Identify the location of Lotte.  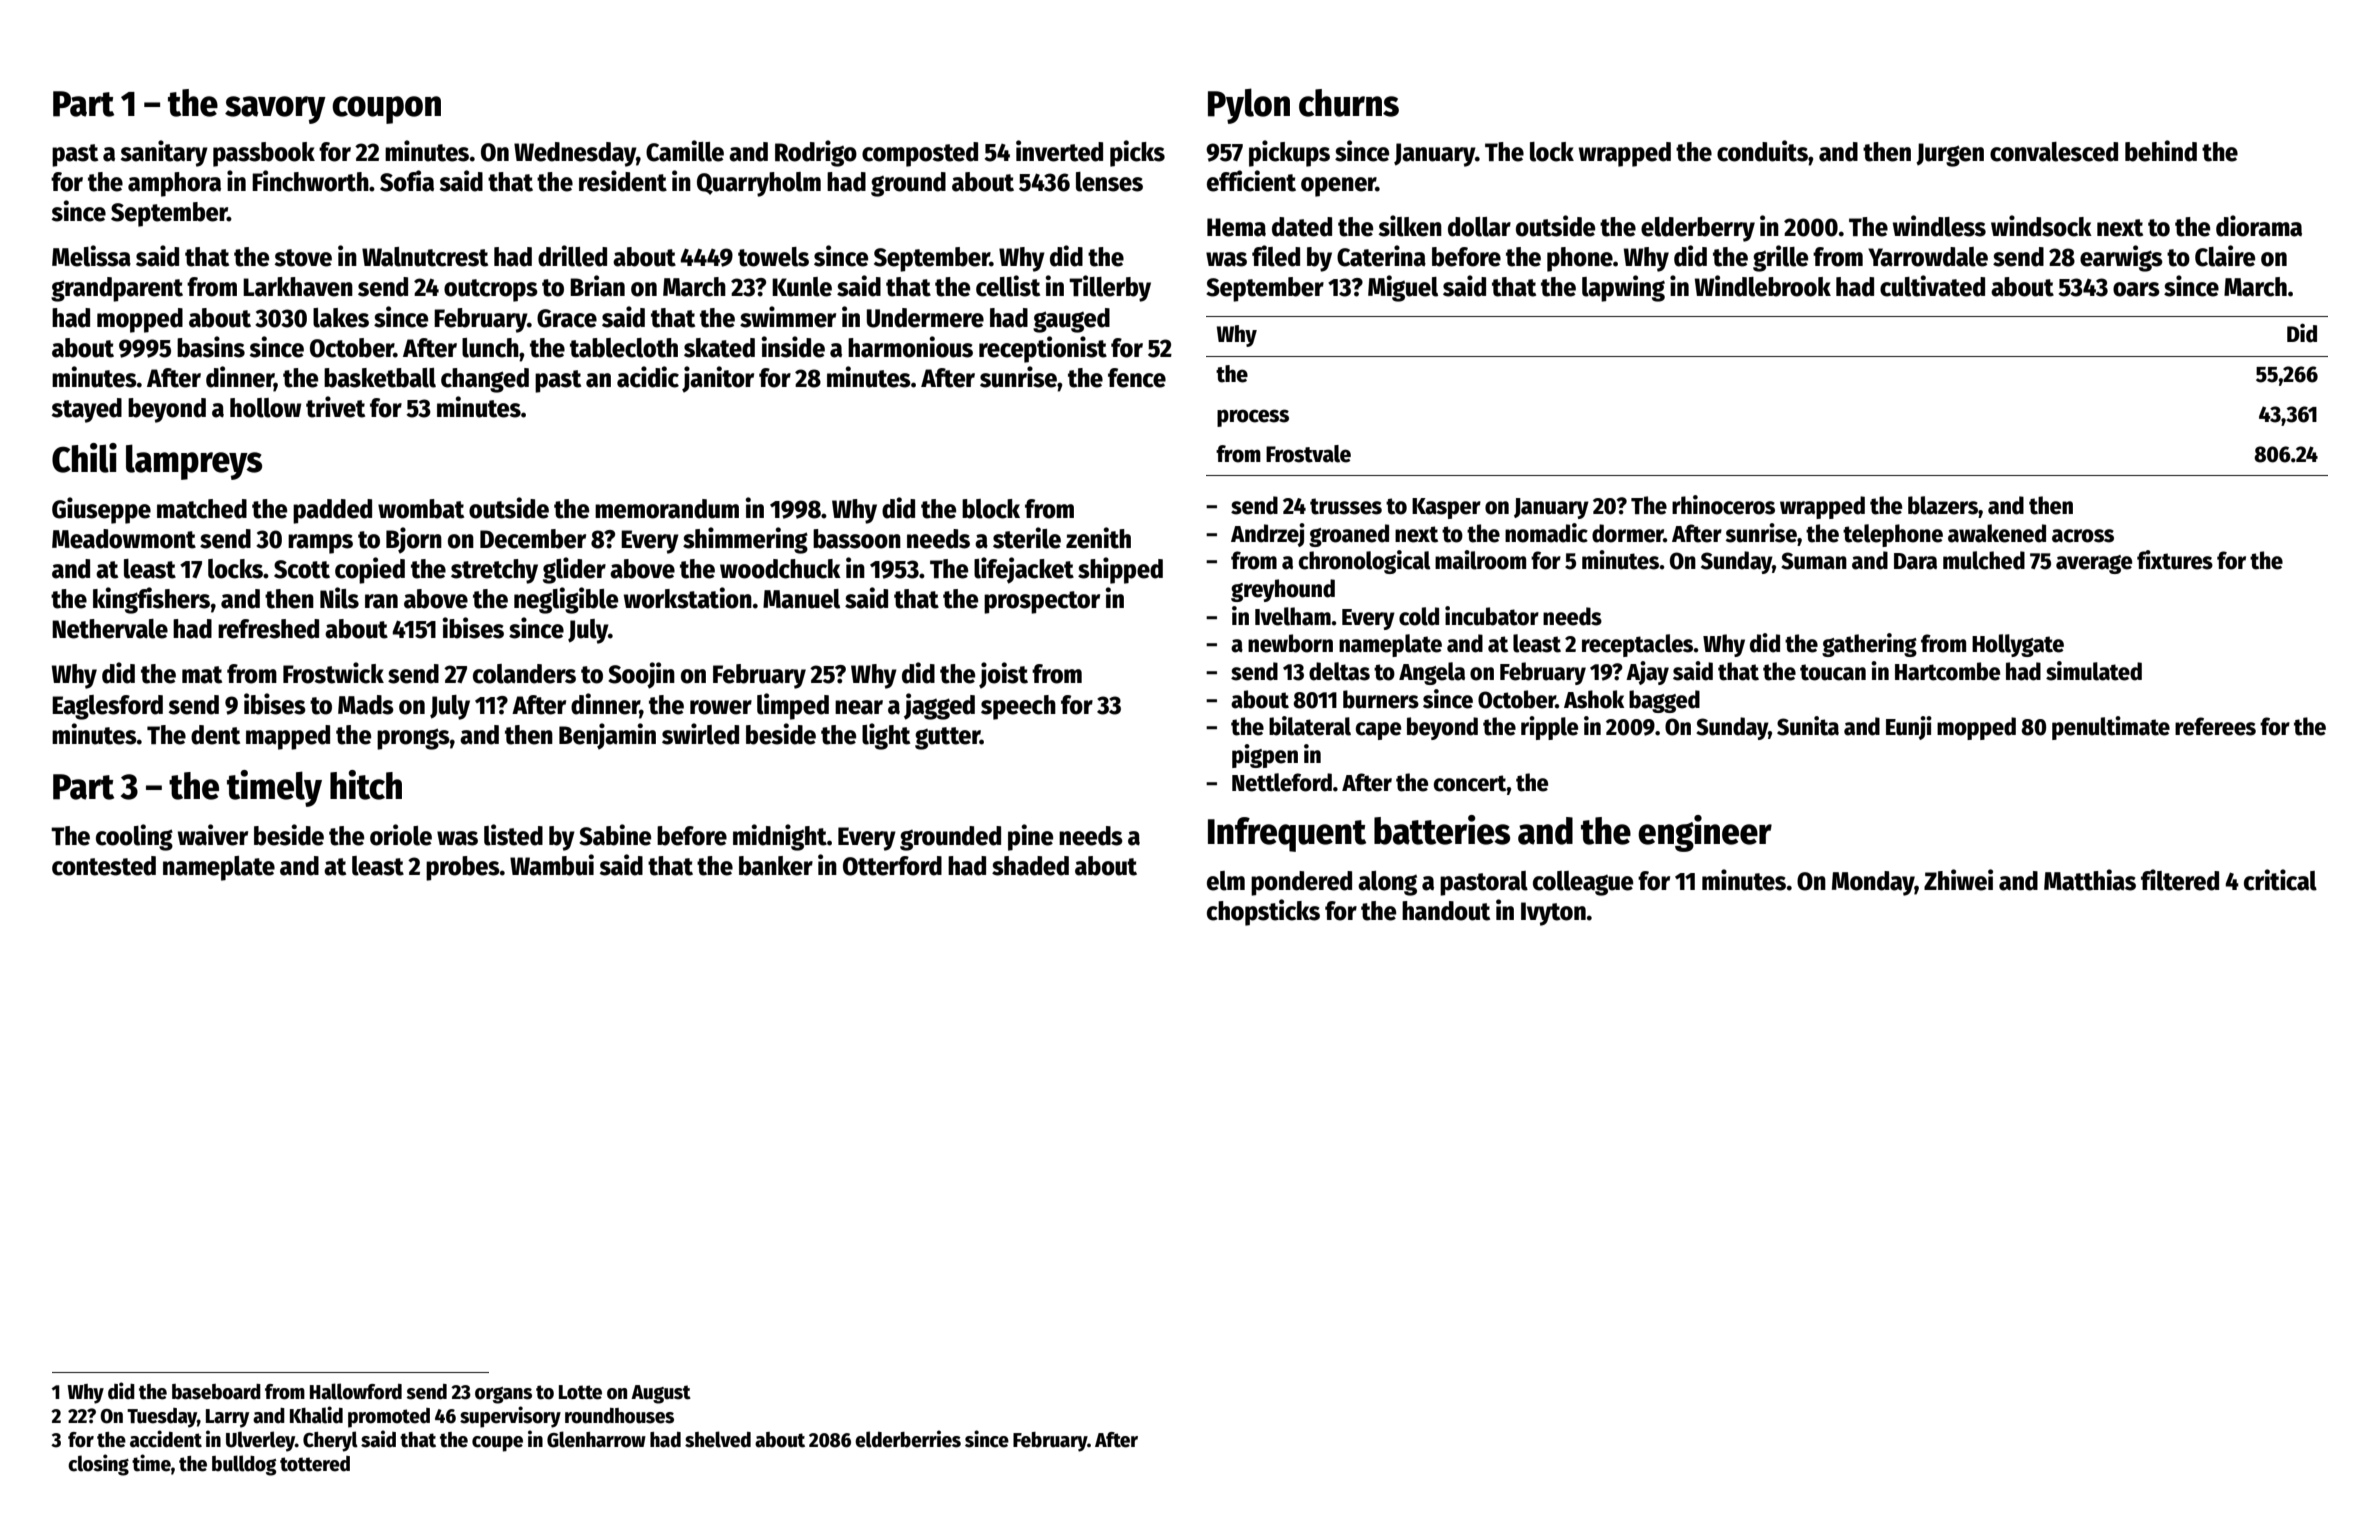
(580, 1392).
